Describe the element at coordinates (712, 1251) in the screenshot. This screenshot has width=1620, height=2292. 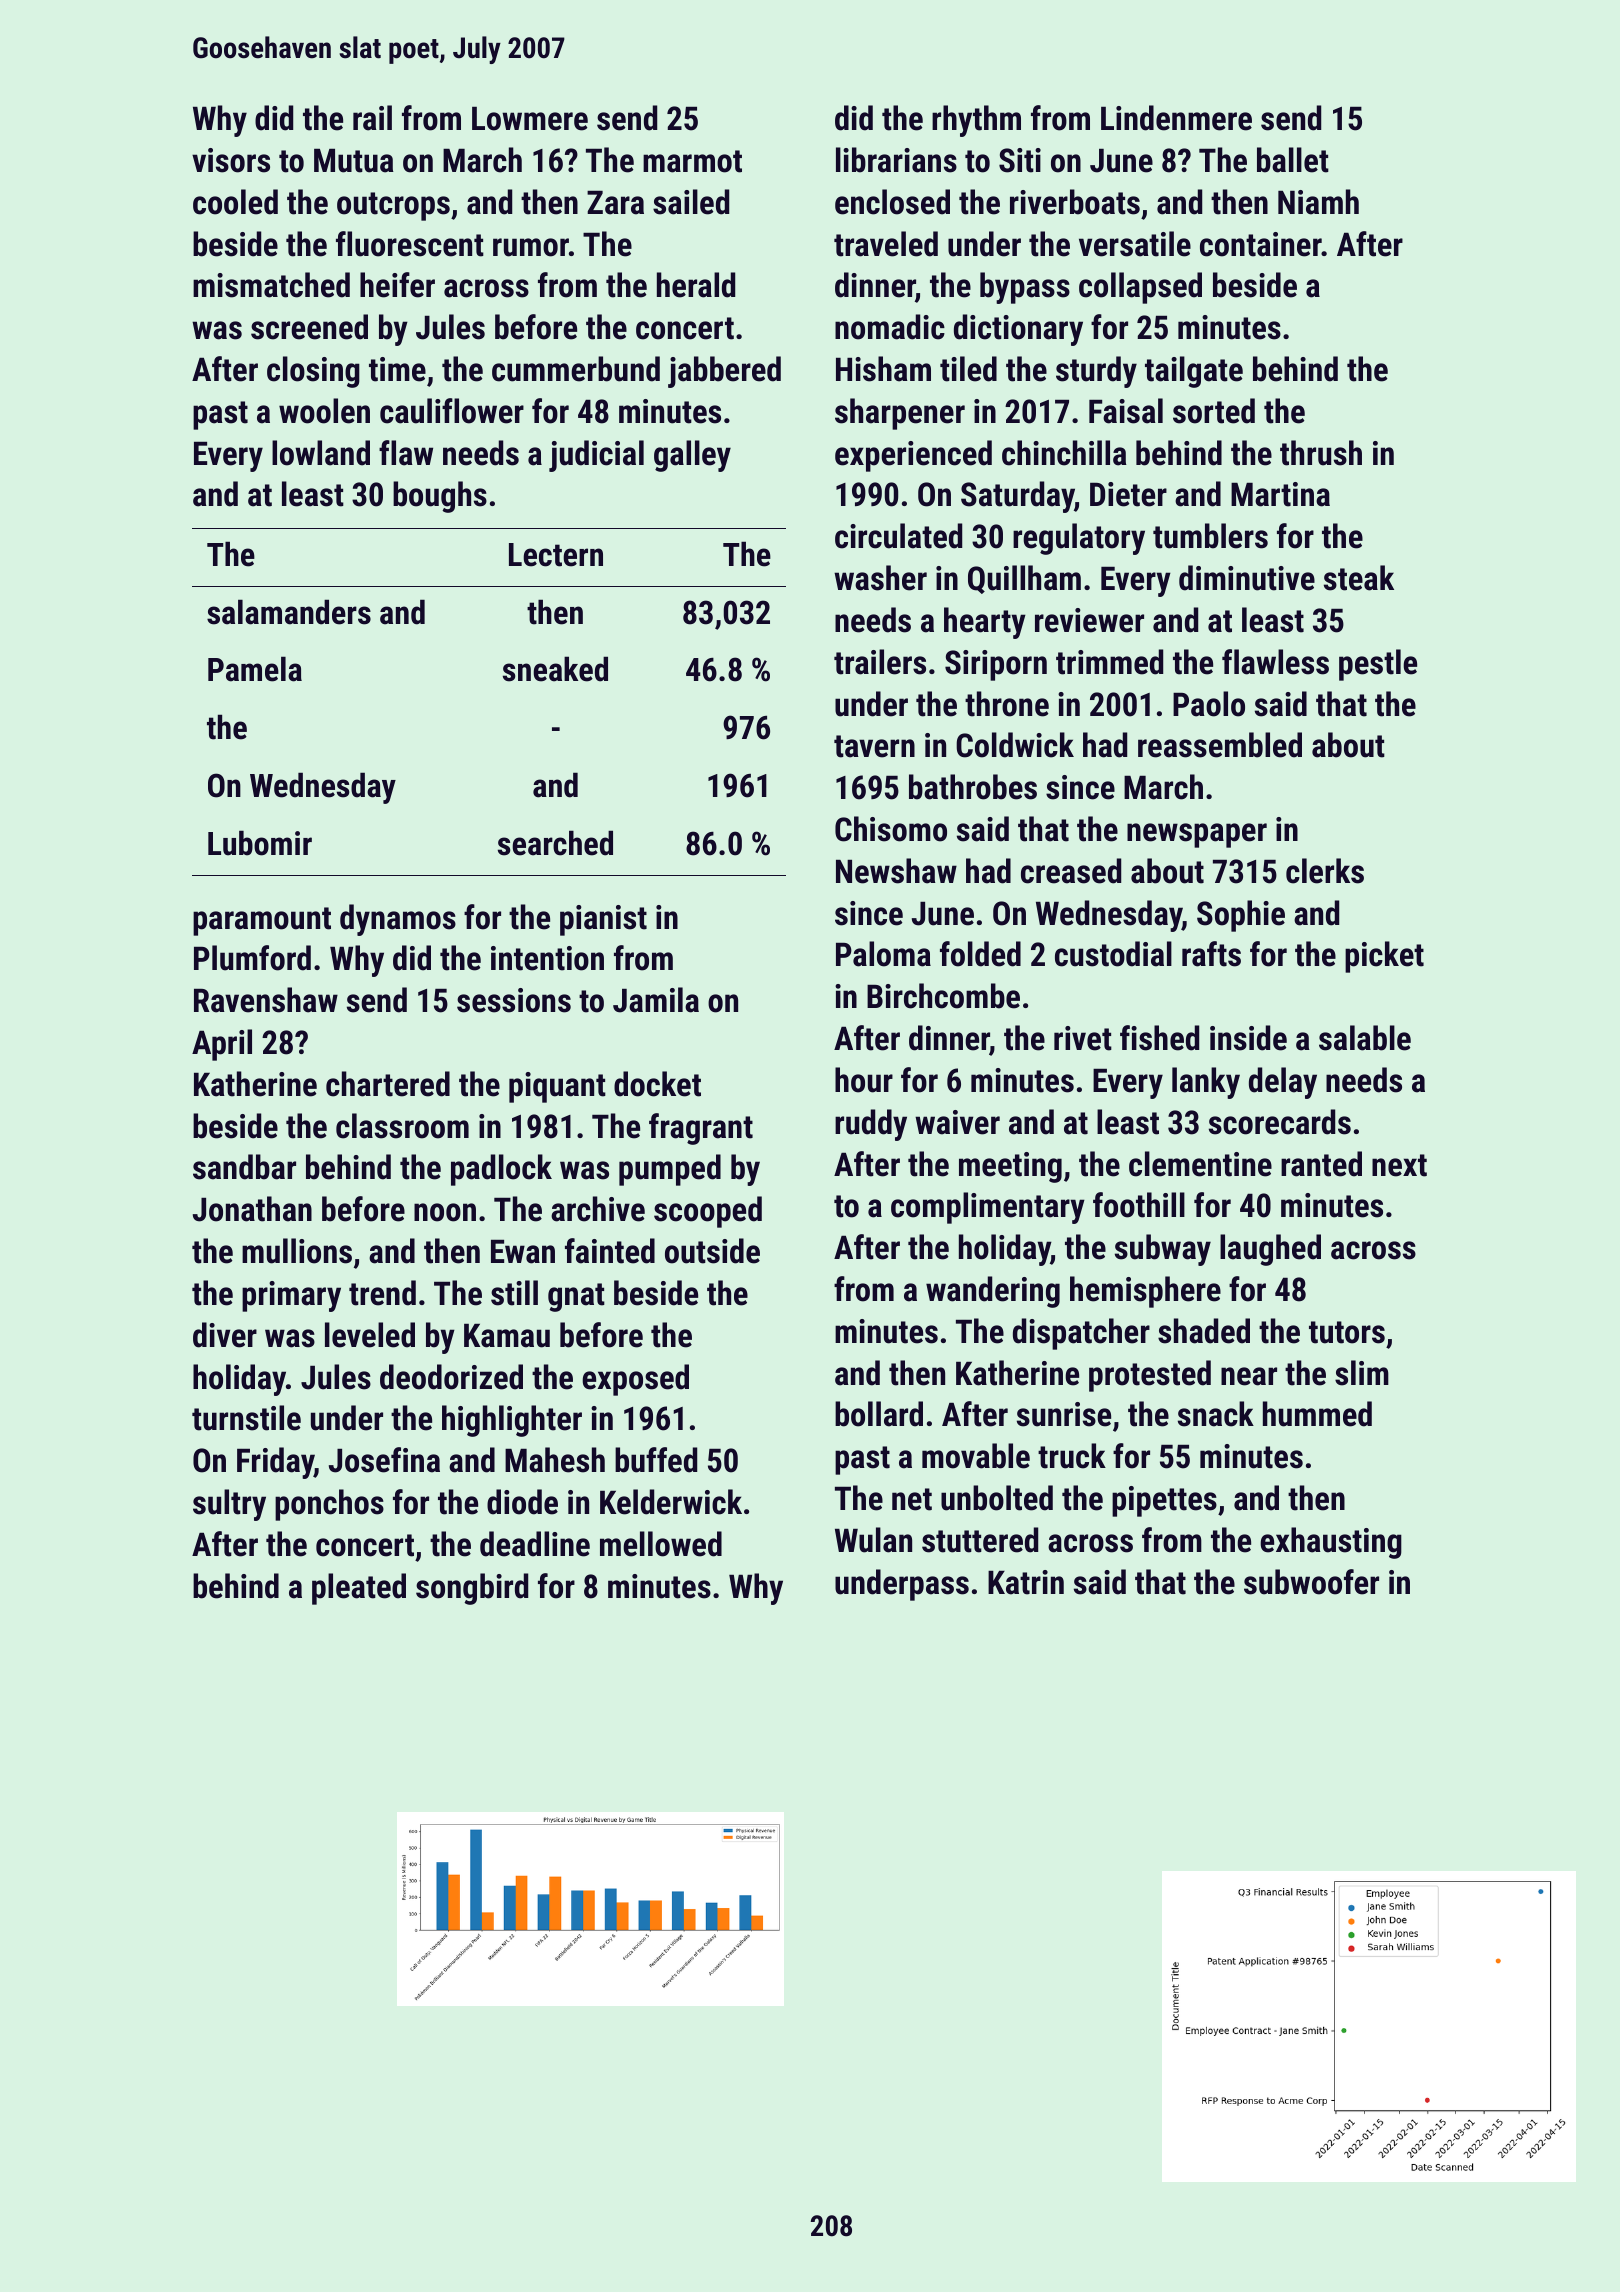
I see `outside` at that location.
